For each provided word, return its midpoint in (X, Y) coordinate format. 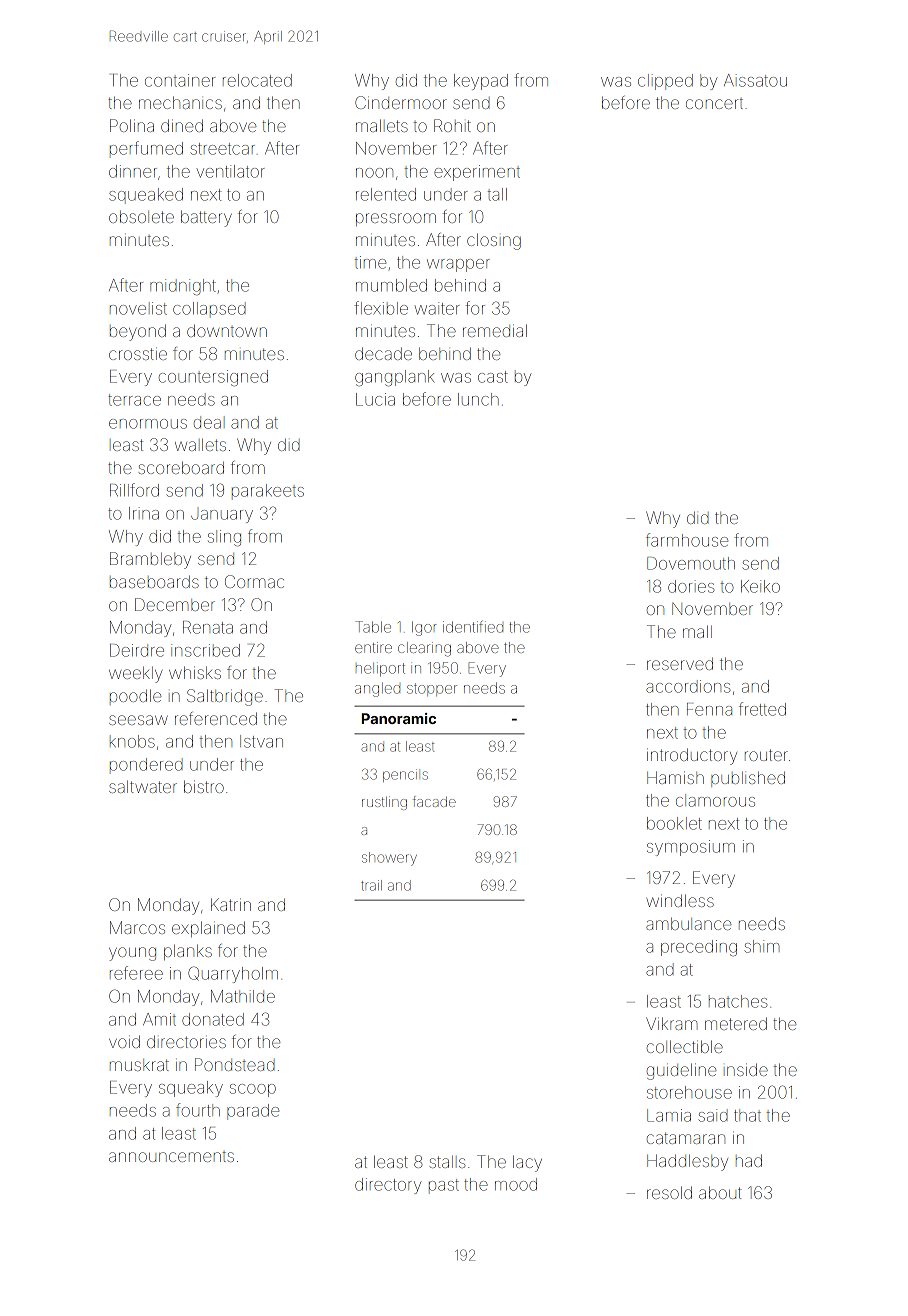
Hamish (675, 777)
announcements (171, 1157)
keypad (481, 82)
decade (383, 353)
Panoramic (399, 718)
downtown (227, 330)
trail (371, 885)
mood (516, 1184)
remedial (495, 330)
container (180, 80)
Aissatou (755, 80)
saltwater (143, 786)
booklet (674, 823)
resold (669, 1192)
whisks (195, 672)
